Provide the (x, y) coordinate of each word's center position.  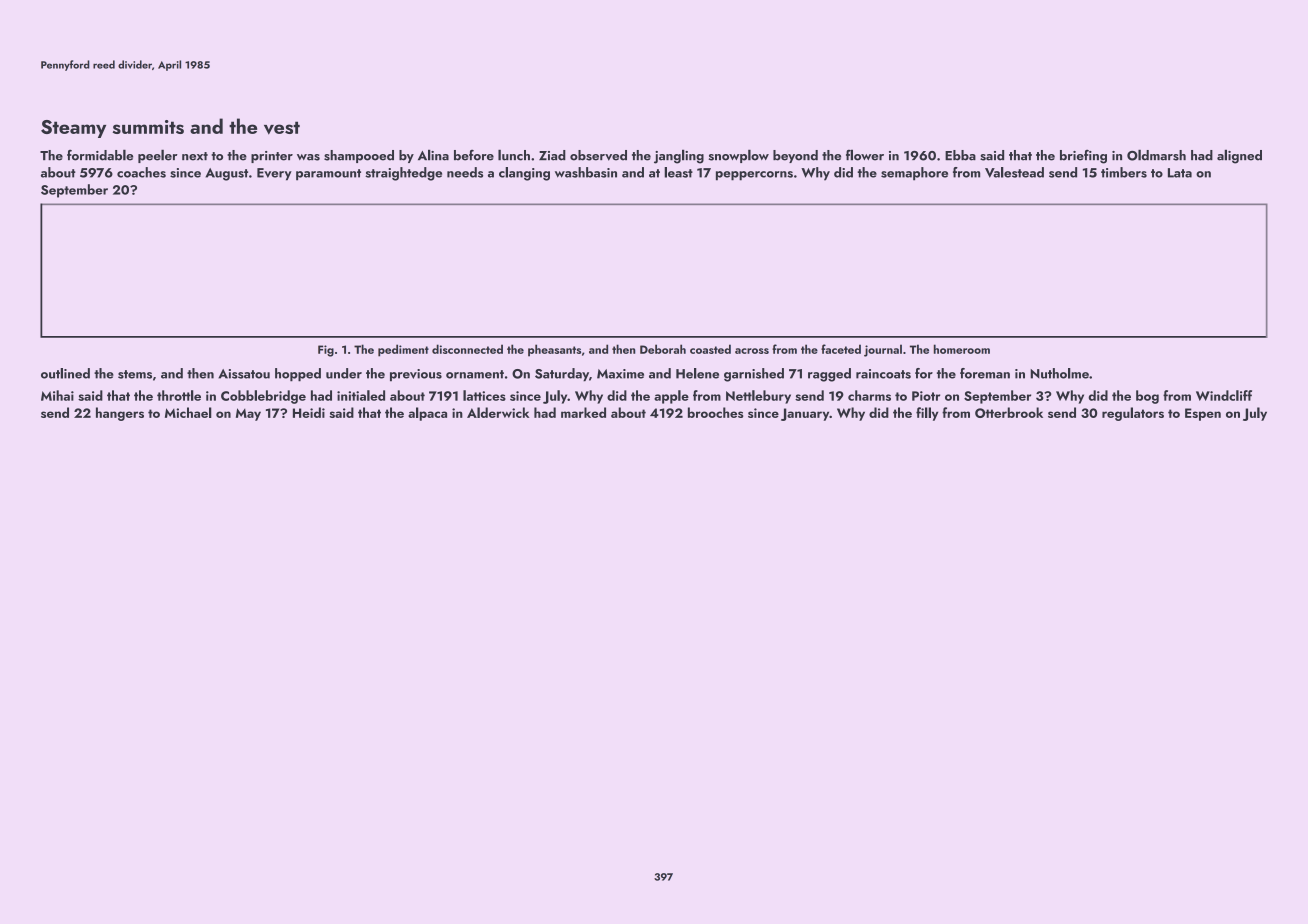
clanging (524, 174)
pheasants (554, 350)
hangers (120, 414)
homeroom (962, 349)
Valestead (1014, 172)
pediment (403, 350)
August (226, 174)
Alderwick (498, 412)
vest (282, 128)
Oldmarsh (1156, 155)
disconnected (467, 349)
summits (148, 127)
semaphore (914, 174)
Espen (1203, 414)
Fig (326, 351)
